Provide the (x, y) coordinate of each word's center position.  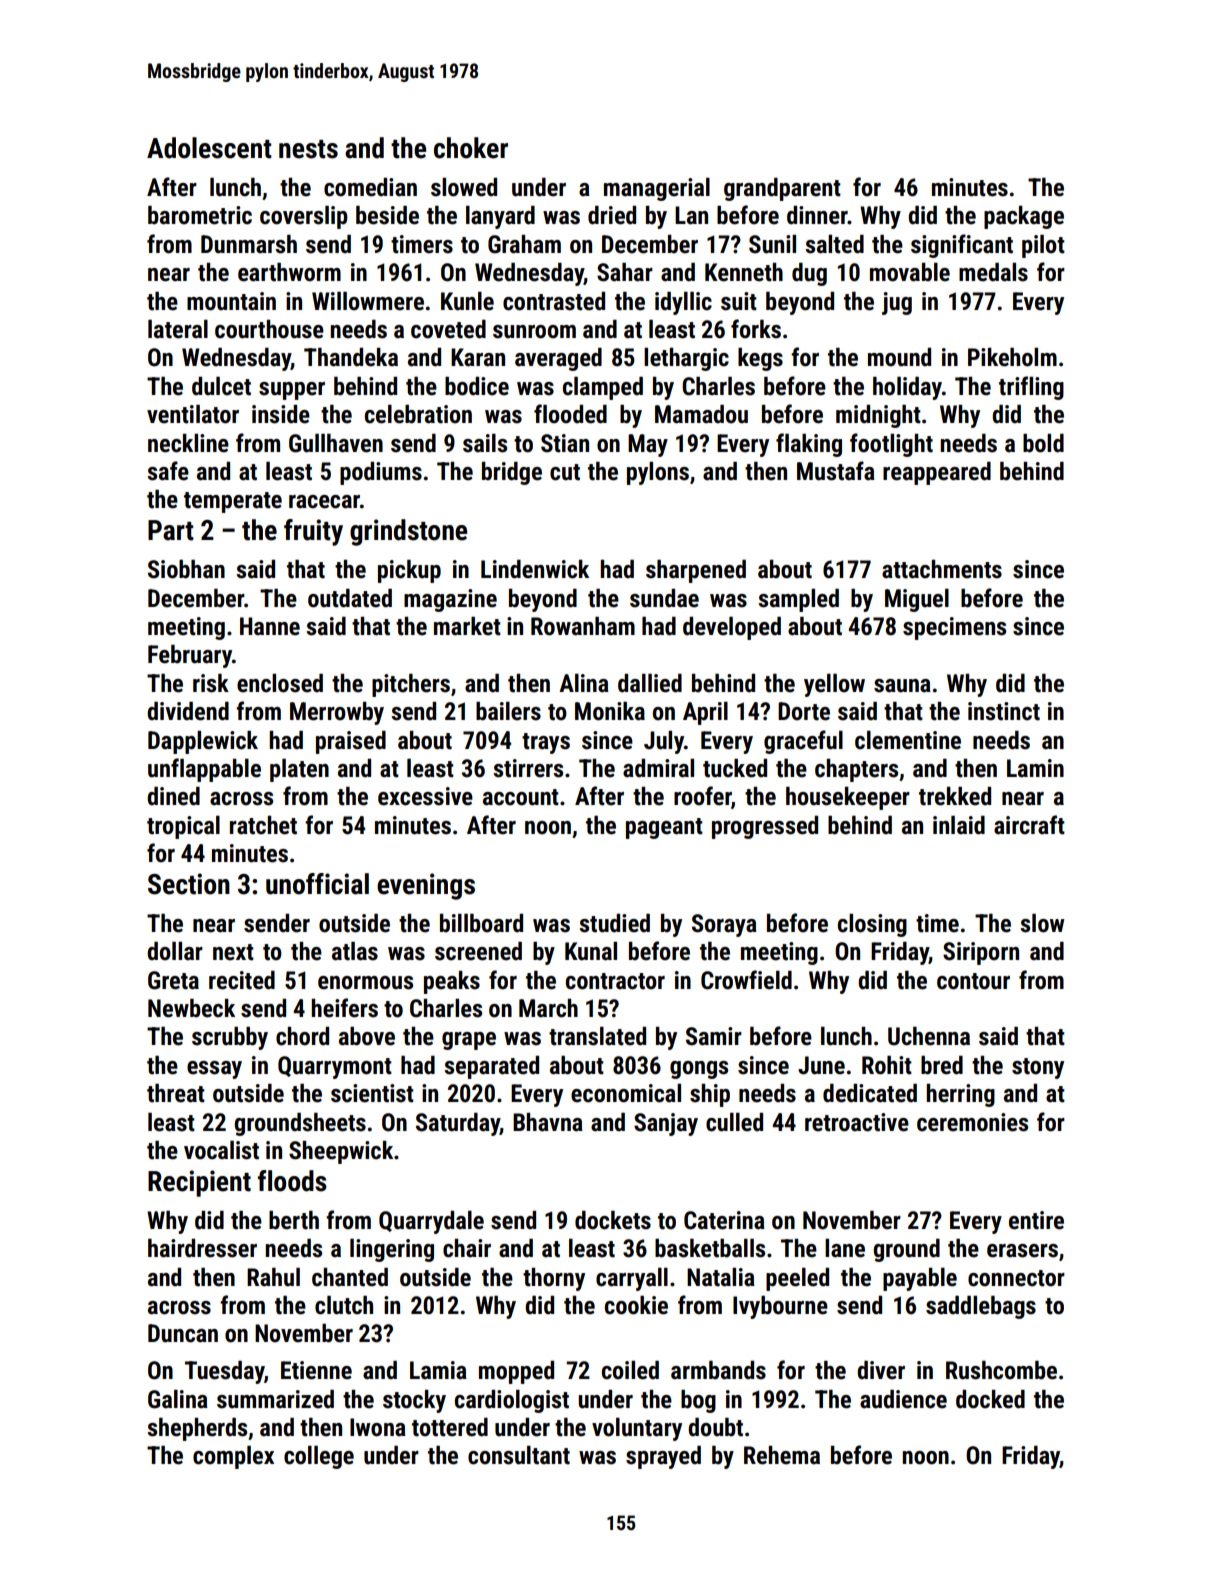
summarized (275, 1399)
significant (962, 246)
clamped (603, 388)
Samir (714, 1036)
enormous (365, 983)
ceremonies (972, 1122)
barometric (200, 215)
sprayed (663, 1457)
